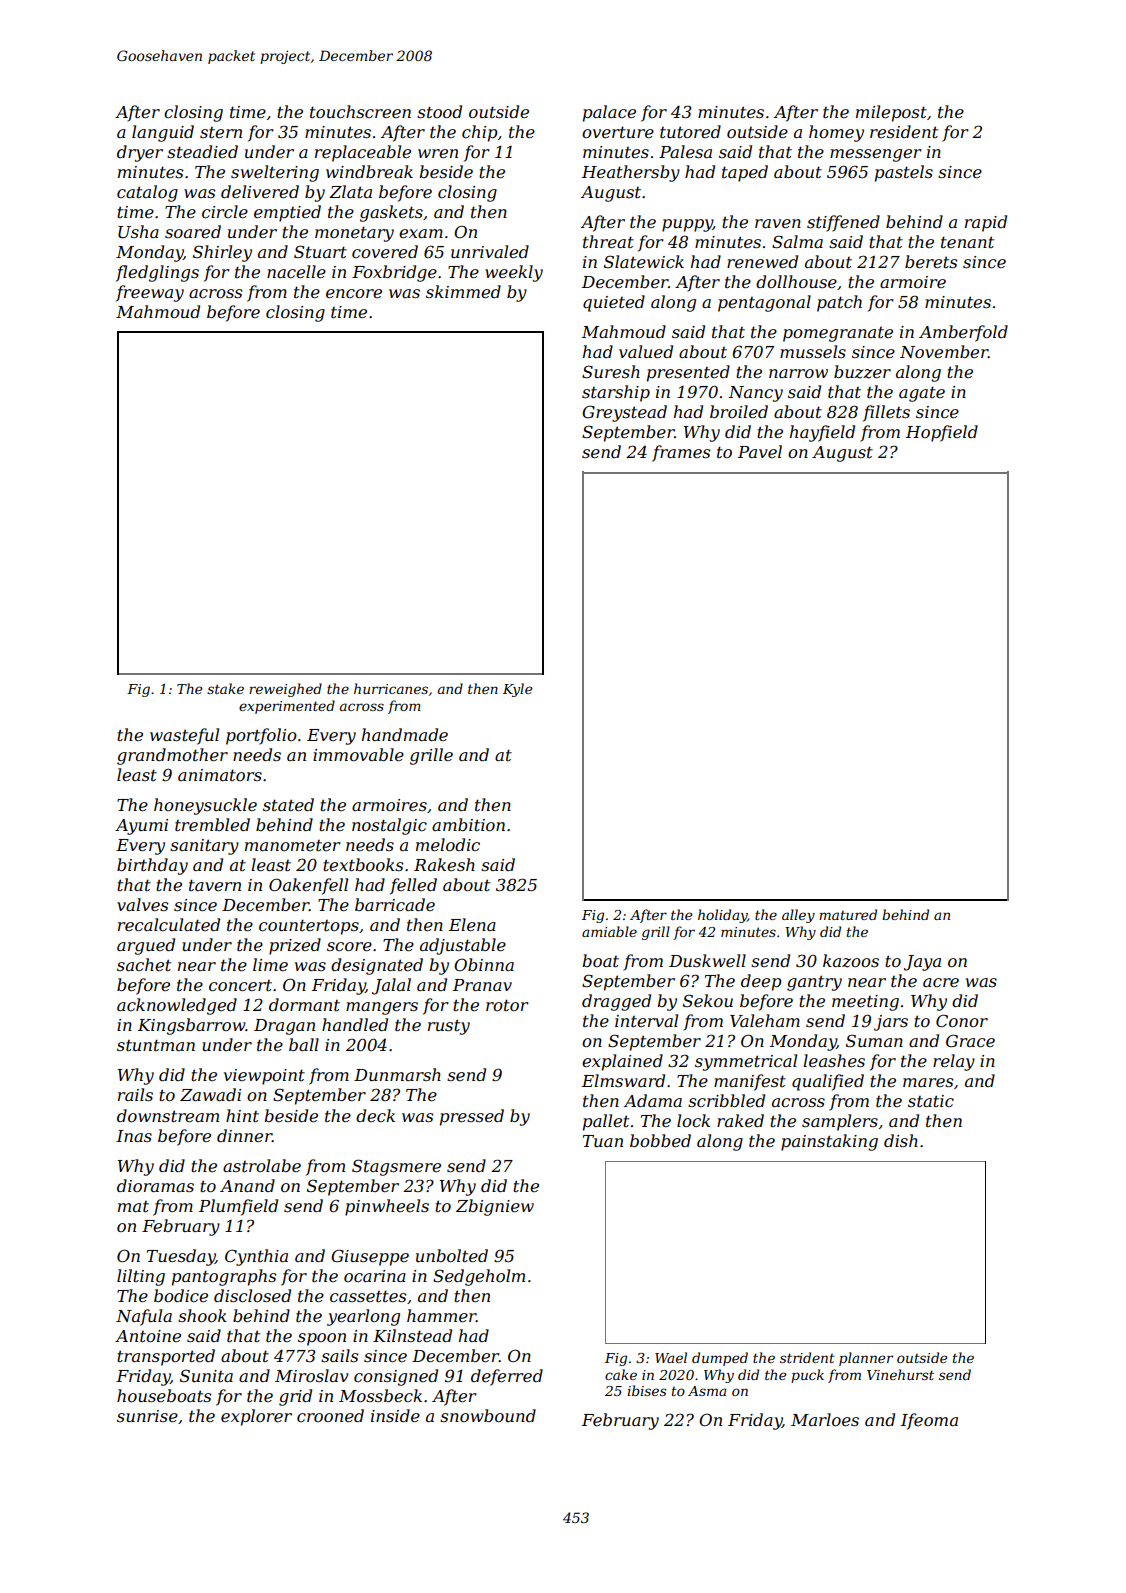 The image size is (1126, 1593). I want to click on milepost, so click(891, 113).
